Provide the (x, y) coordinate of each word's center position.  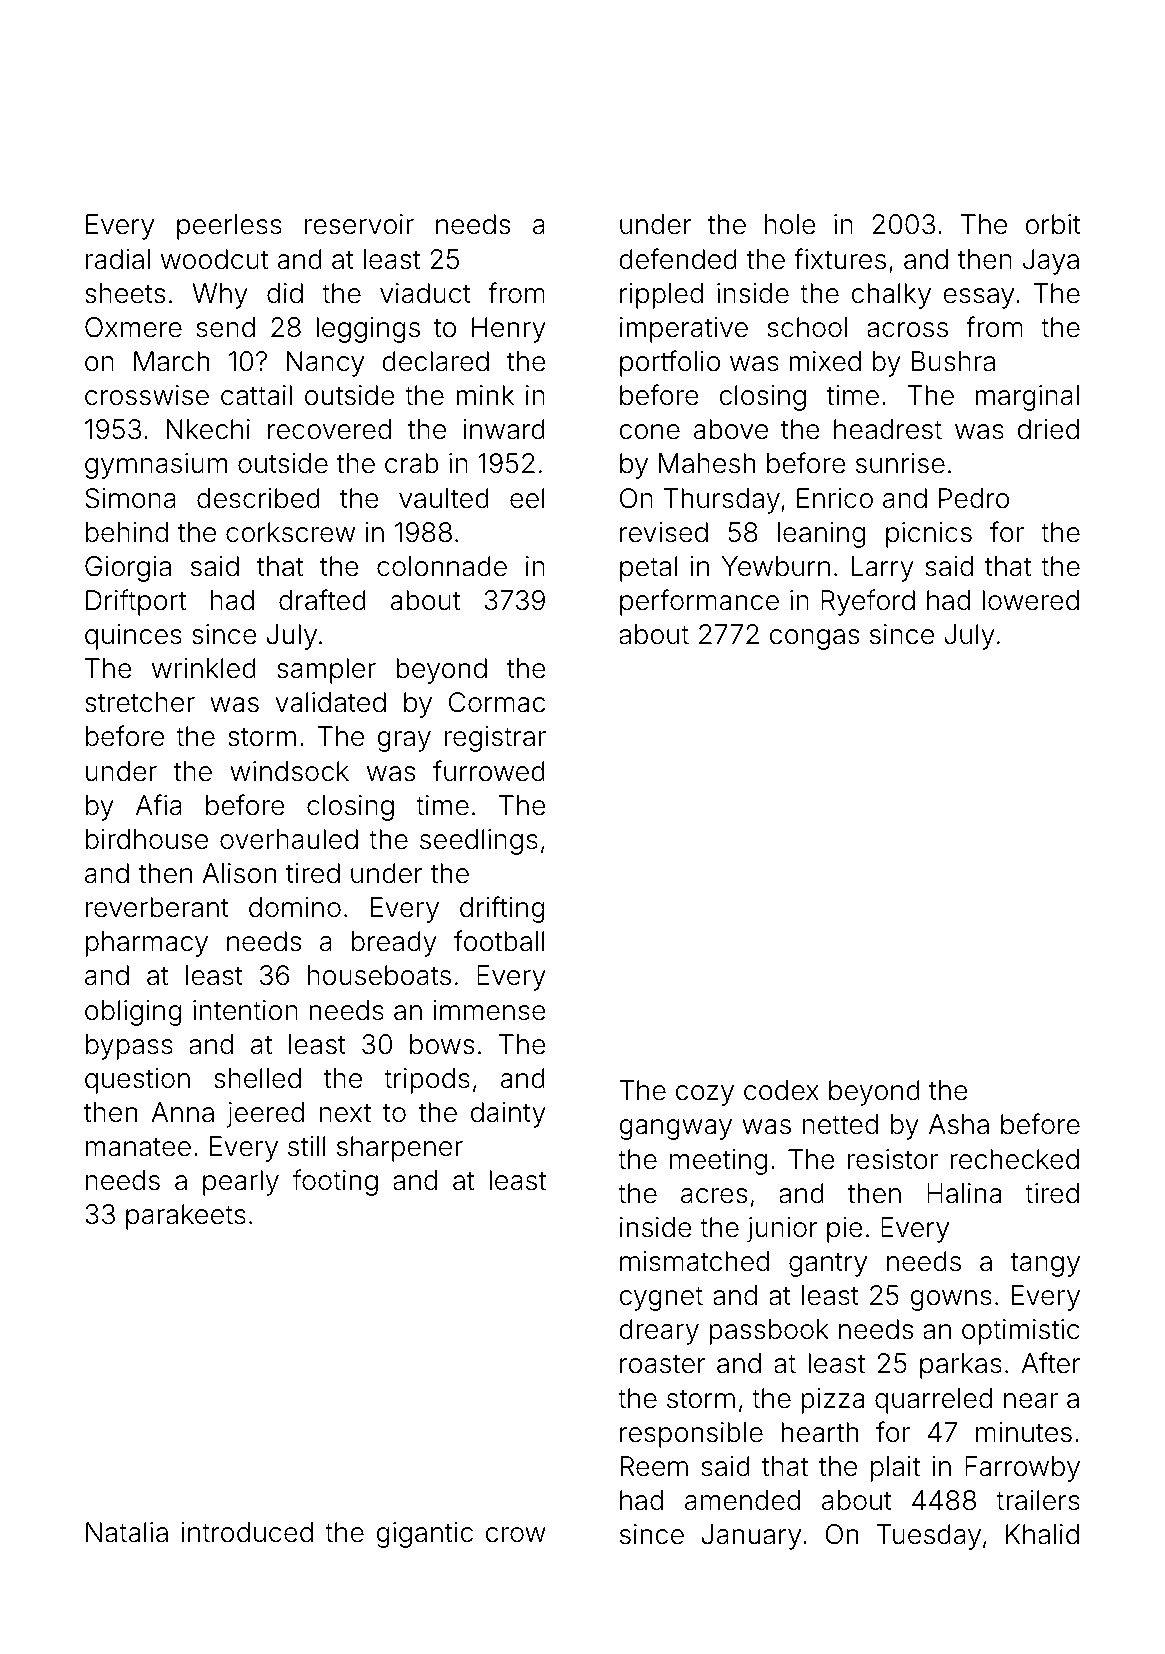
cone (649, 432)
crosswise (147, 395)
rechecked (1014, 1159)
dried (1048, 429)
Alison (239, 873)
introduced (247, 1532)
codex (781, 1090)
